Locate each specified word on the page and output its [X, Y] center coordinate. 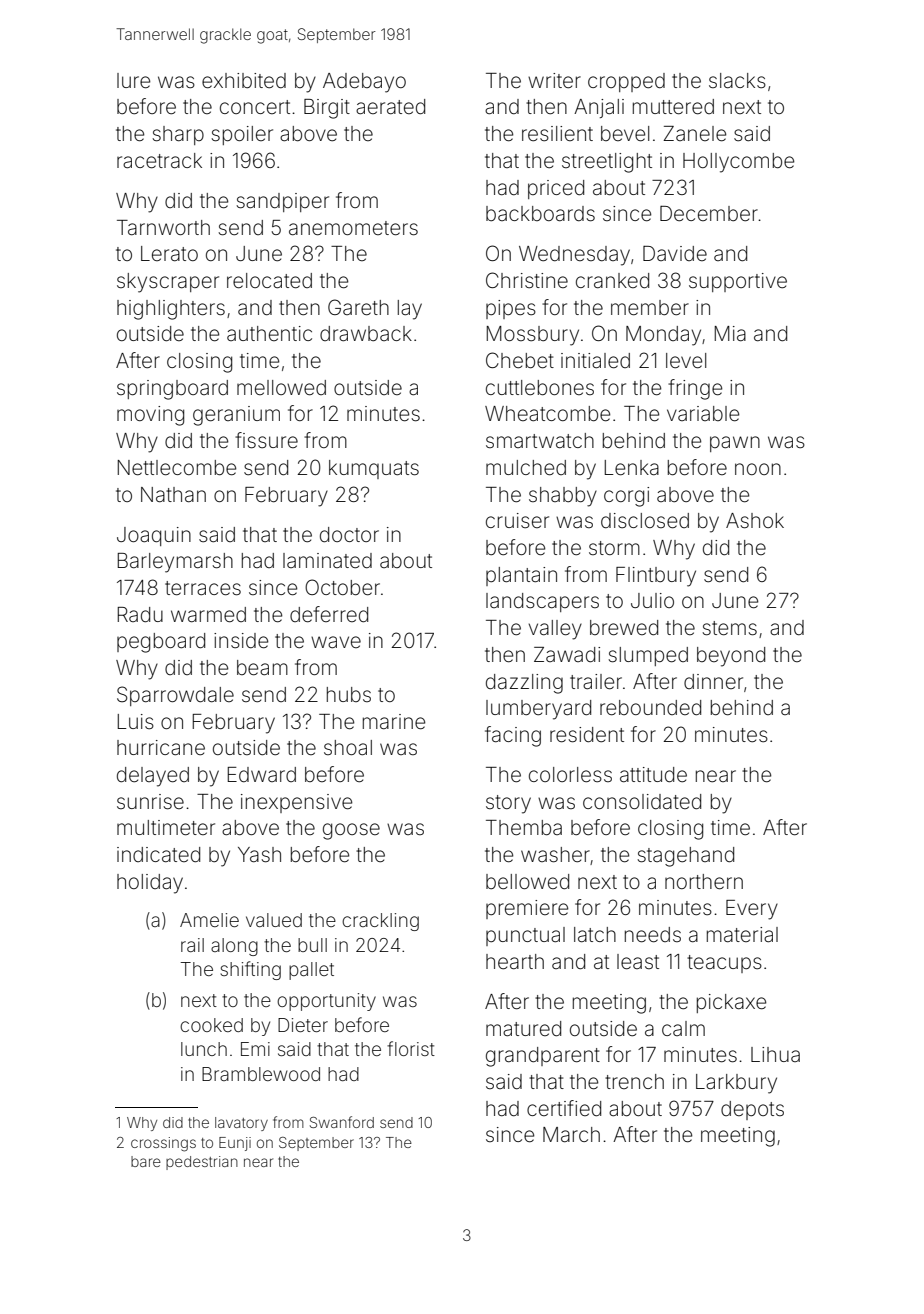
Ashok [755, 521]
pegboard [161, 643]
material [742, 934]
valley [555, 630]
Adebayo [364, 83]
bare [146, 1161]
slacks [737, 80]
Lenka [632, 468]
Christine [527, 280]
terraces [203, 588]
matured [523, 1028]
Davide [675, 253]
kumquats [374, 469]
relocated [269, 281]
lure [133, 81]
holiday [150, 884]
